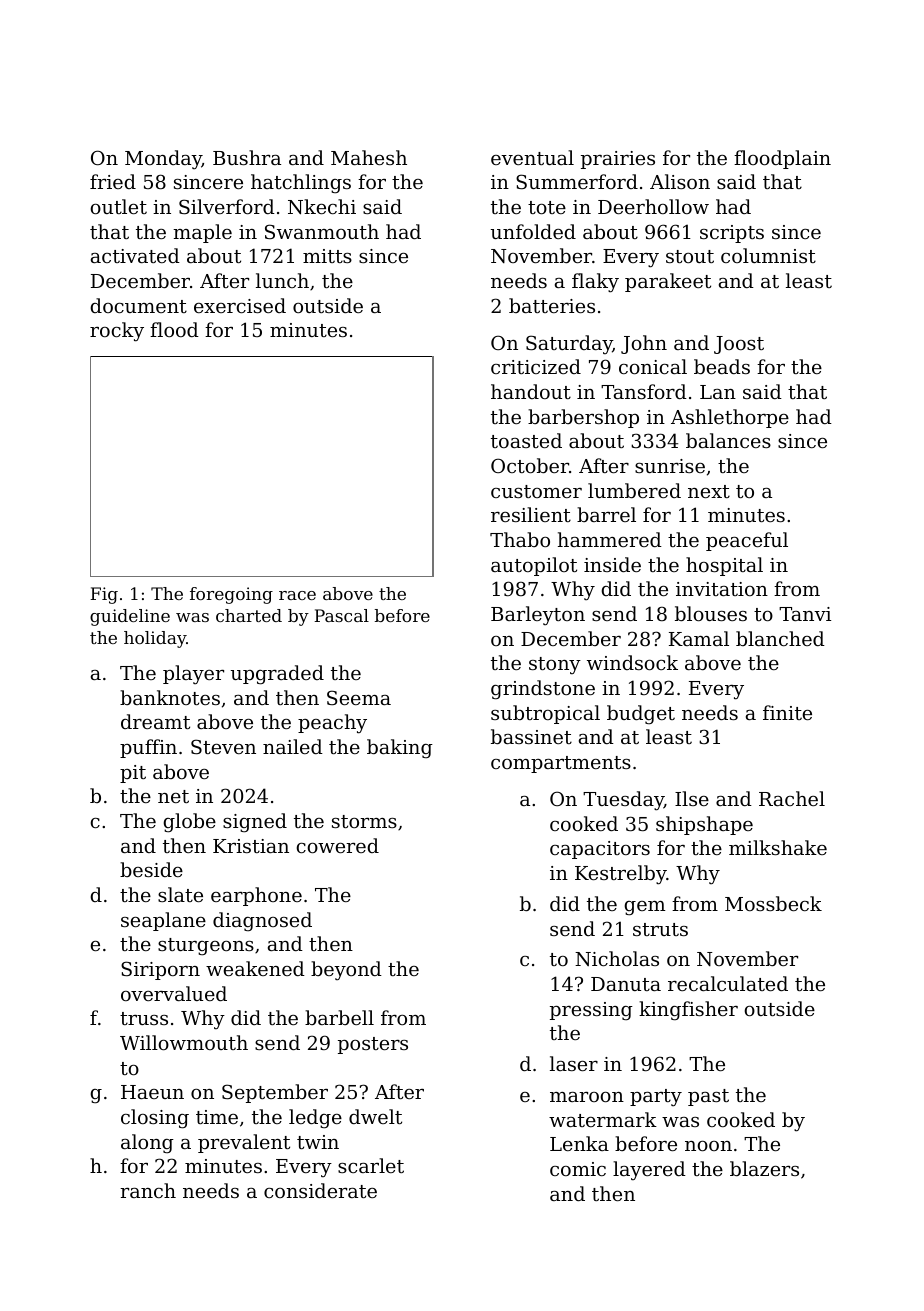 The height and width of the page is (1311, 924). What do you see at coordinates (113, 181) in the page?
I see `fried` at bounding box center [113, 181].
